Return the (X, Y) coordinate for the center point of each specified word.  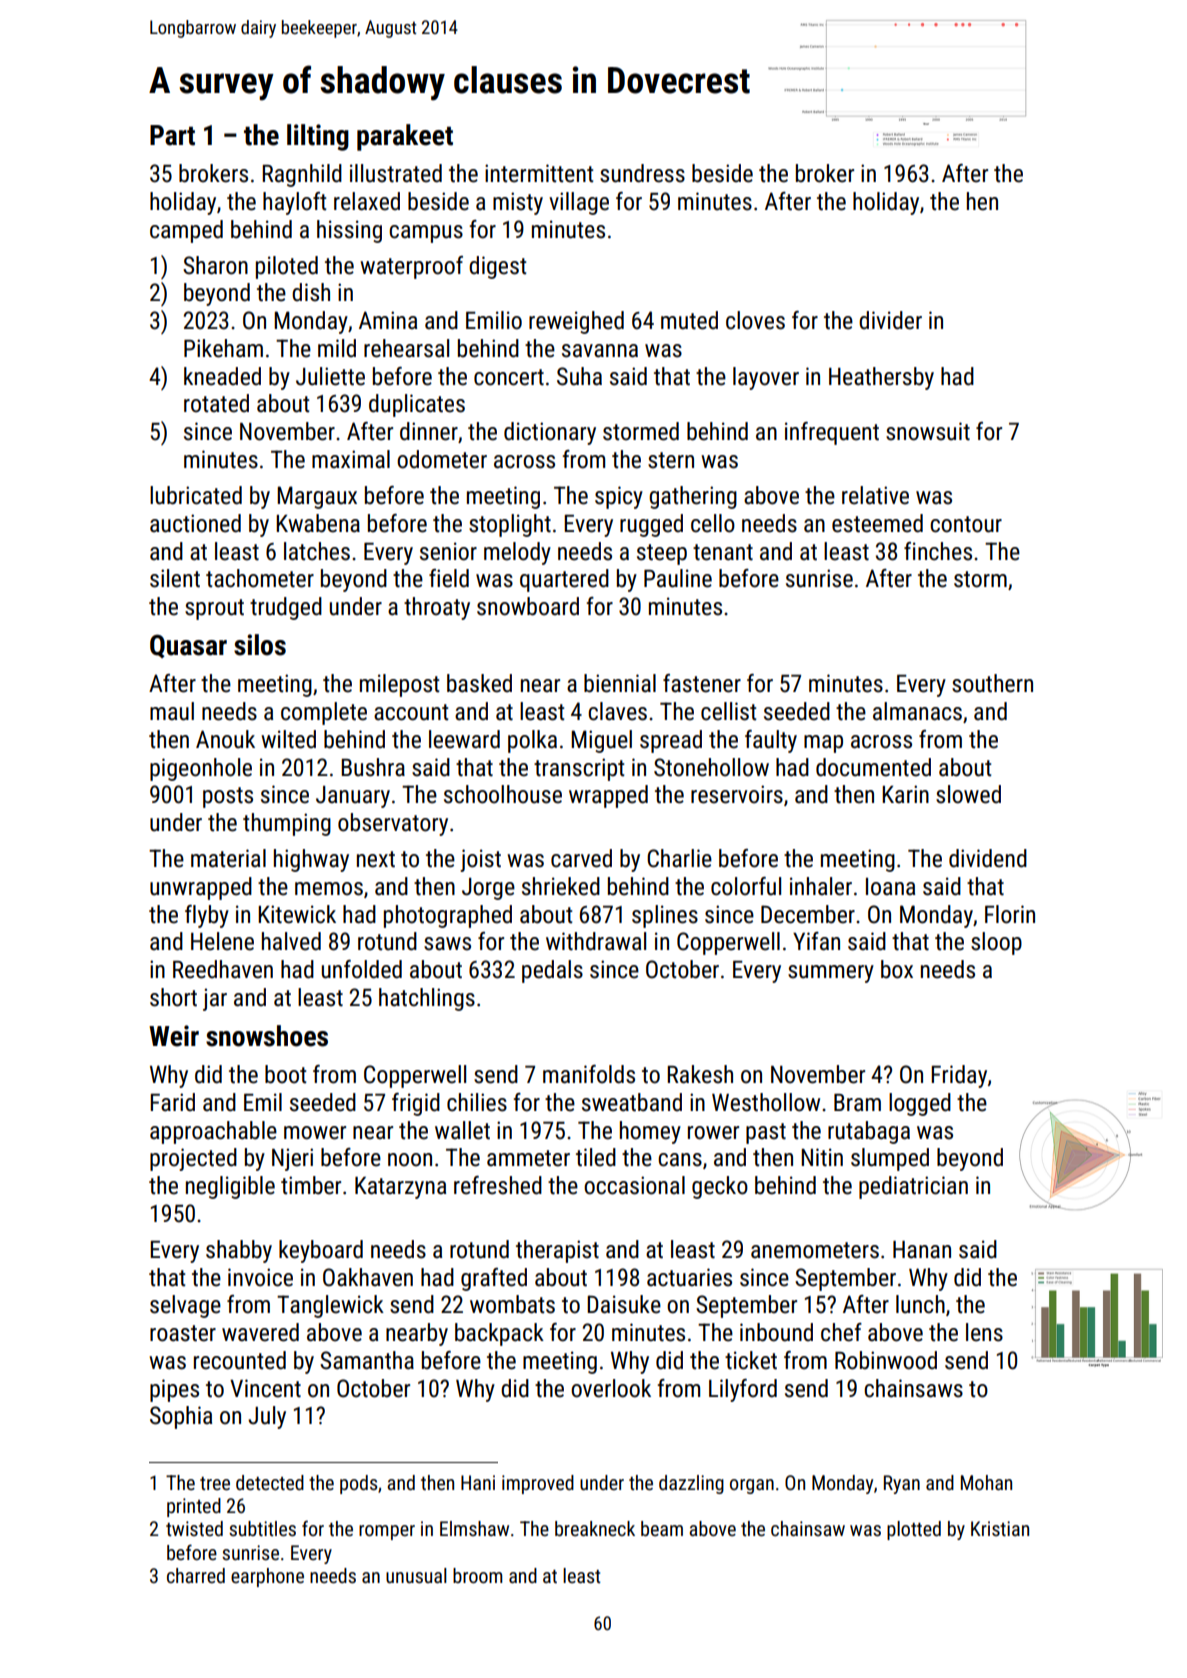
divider (890, 320)
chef (841, 1332)
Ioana (890, 887)
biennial (620, 683)
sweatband (632, 1102)
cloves (755, 320)
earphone (267, 1577)
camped (186, 231)
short (173, 997)
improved (538, 1484)
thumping (287, 824)
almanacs (917, 711)
